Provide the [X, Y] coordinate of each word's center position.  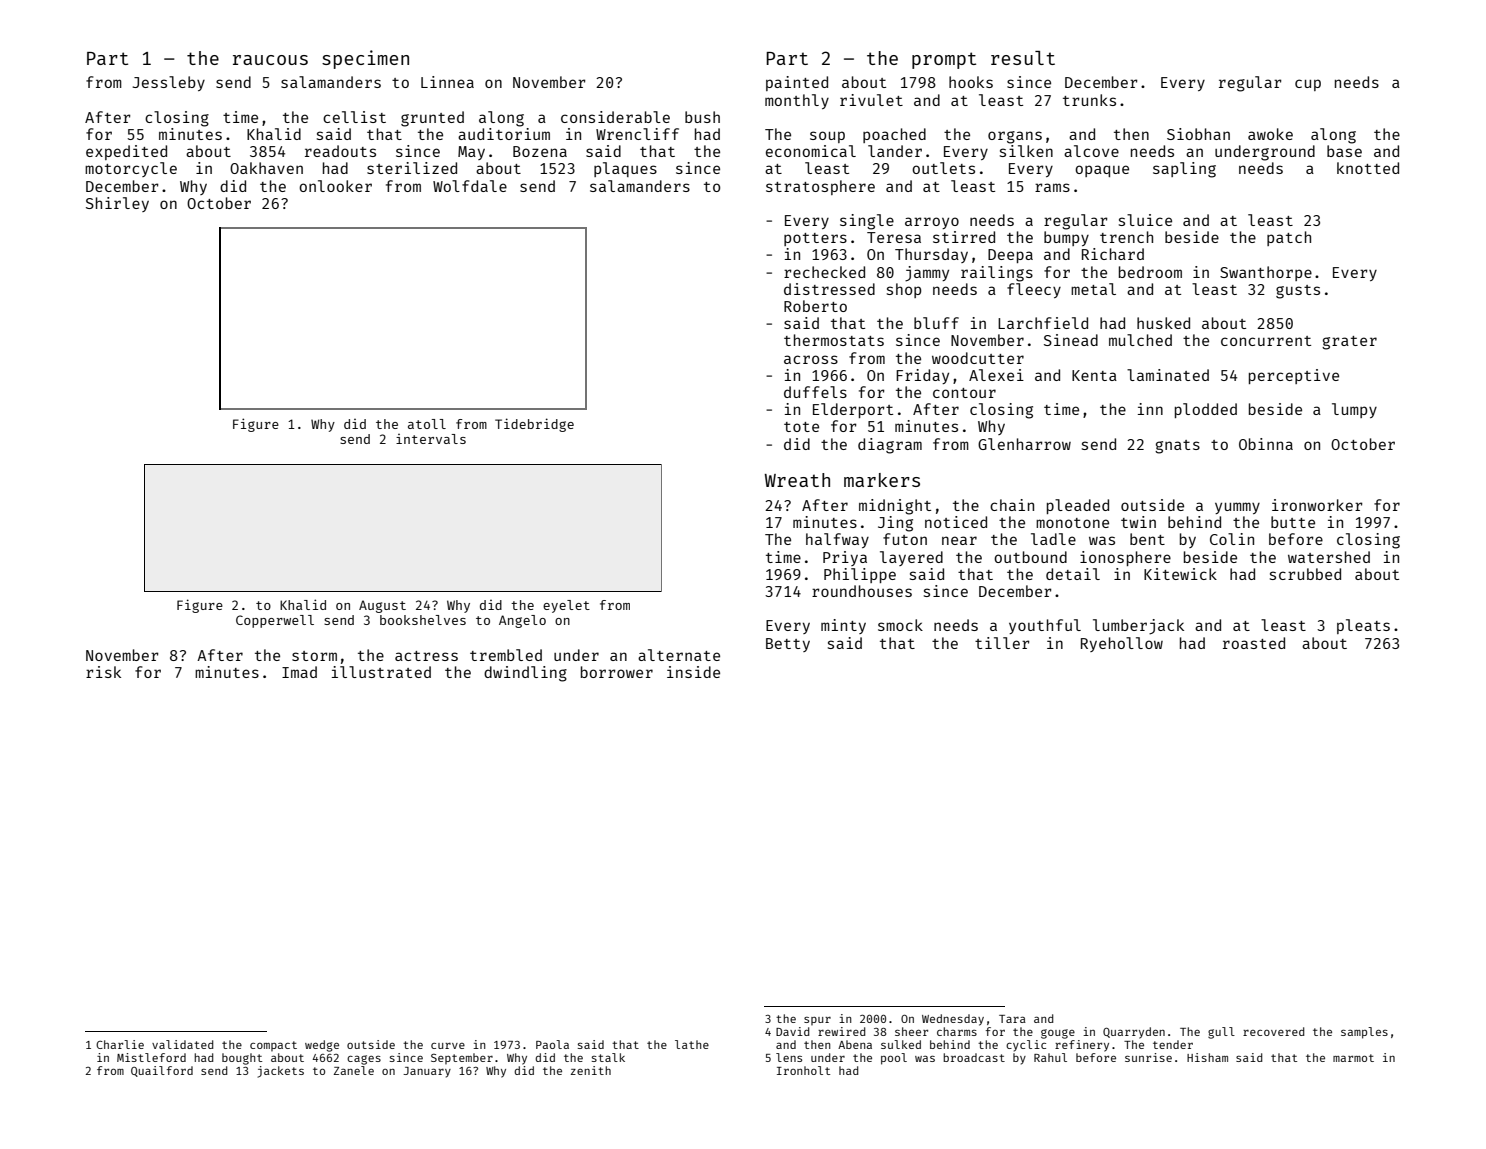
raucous [270, 60]
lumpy [1354, 410]
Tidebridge [534, 425]
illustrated [381, 672]
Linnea [447, 82]
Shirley [117, 204]
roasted [1254, 643]
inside [693, 672]
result [1023, 58]
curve [448, 1046]
